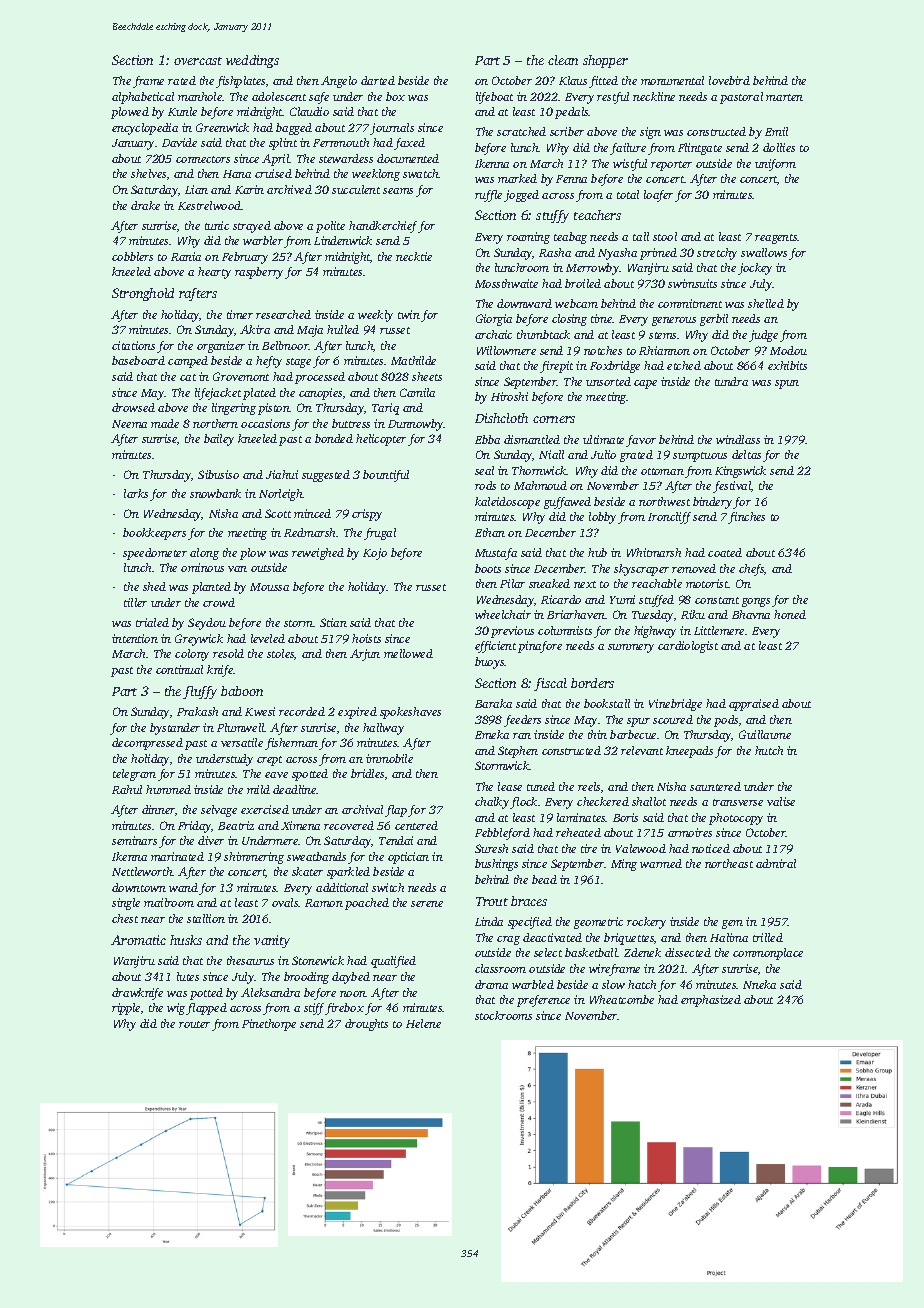  Describe the element at coordinates (759, 984) in the page. I see `Nneka` at that location.
